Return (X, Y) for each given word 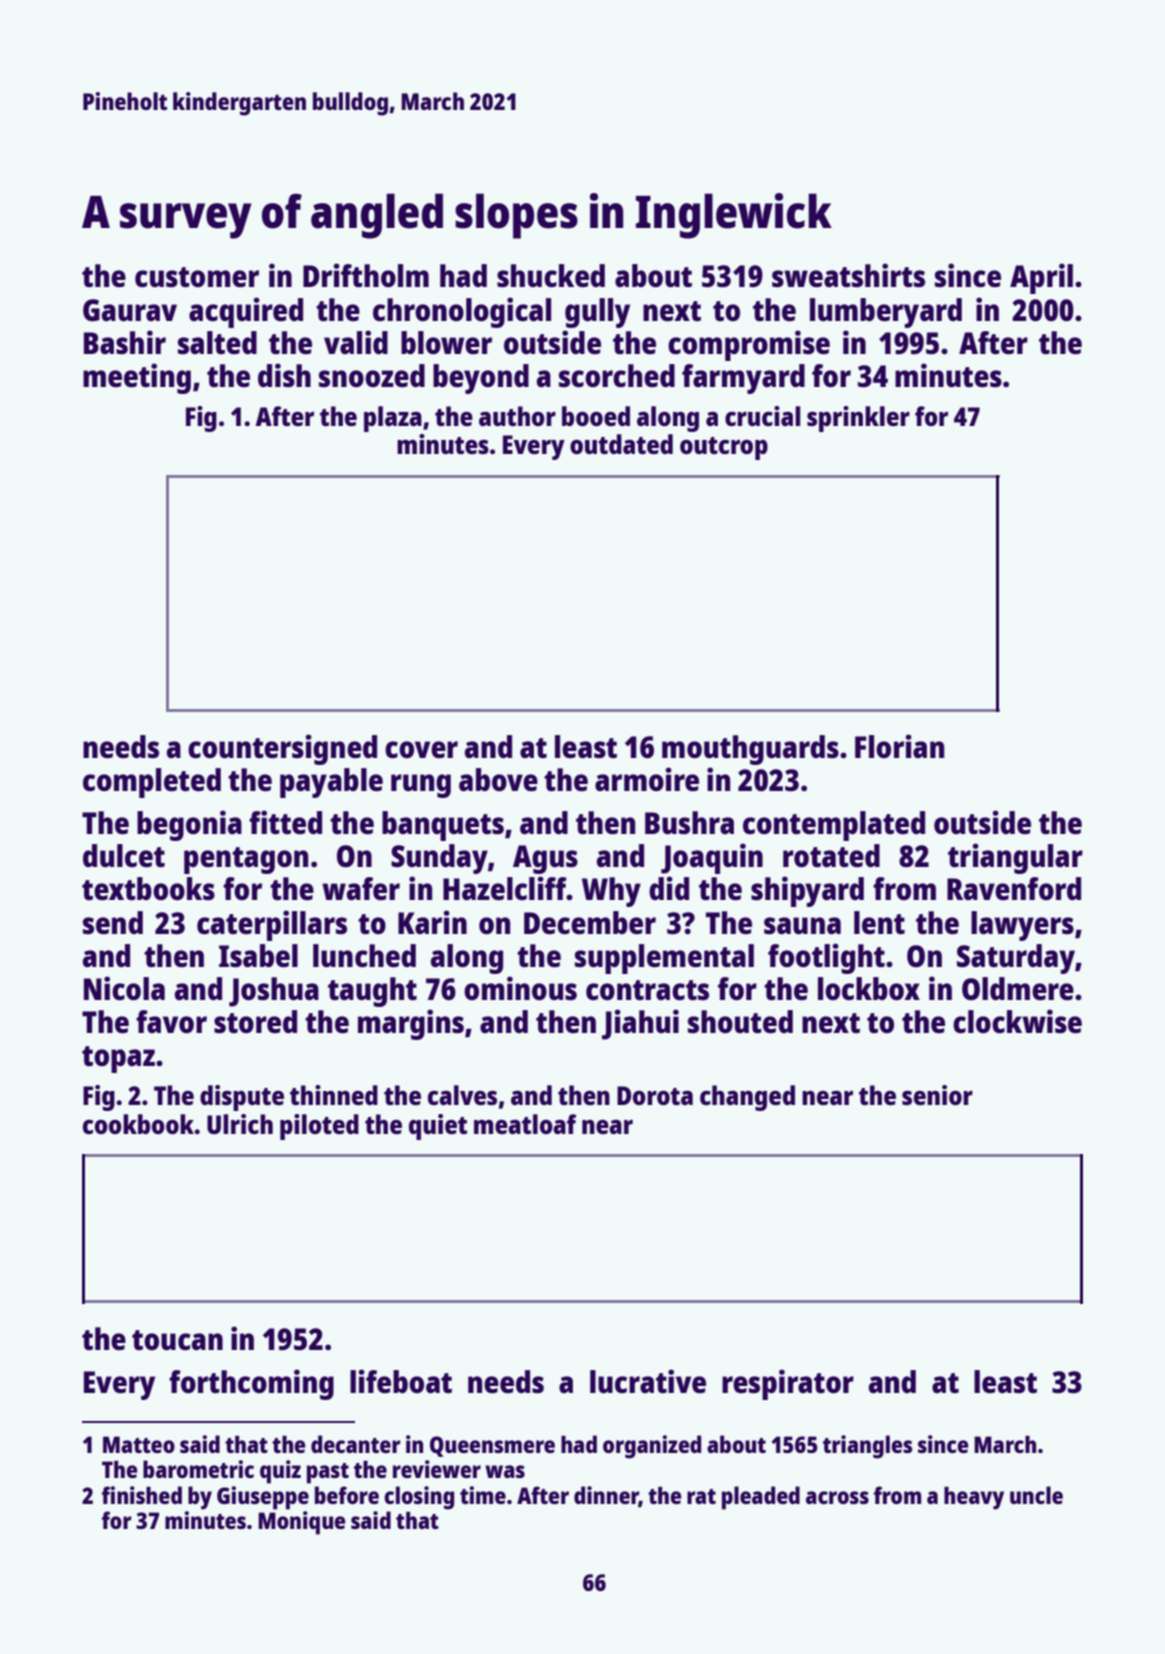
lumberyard (886, 313)
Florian (899, 746)
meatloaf (525, 1124)
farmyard (743, 379)
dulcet (124, 856)
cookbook (139, 1124)
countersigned (282, 749)
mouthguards (750, 750)
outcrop (724, 448)
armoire (647, 779)
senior (937, 1095)
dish (284, 375)
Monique (301, 1523)
